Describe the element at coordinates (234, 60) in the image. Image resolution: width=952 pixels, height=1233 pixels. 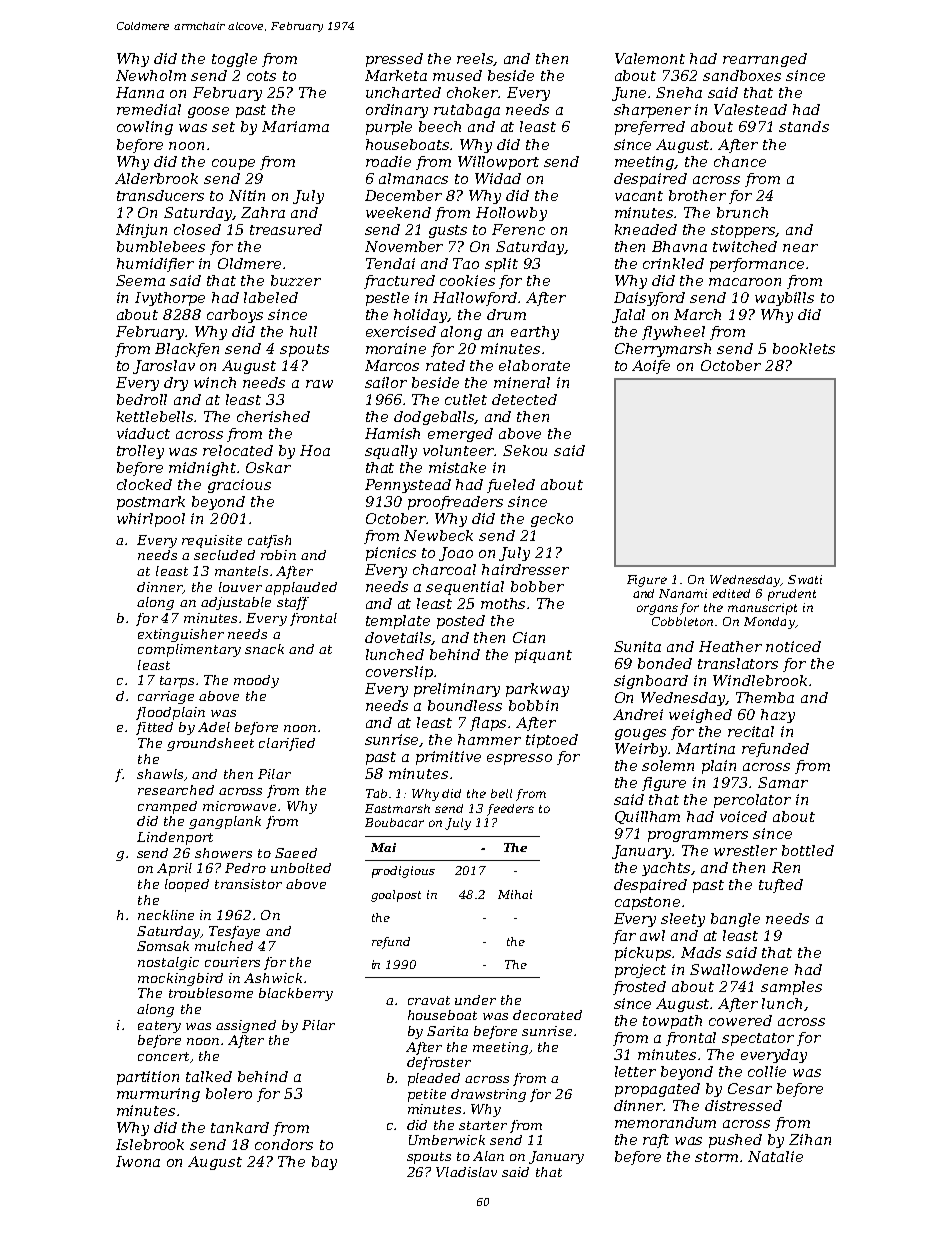
I see `toggle` at that location.
